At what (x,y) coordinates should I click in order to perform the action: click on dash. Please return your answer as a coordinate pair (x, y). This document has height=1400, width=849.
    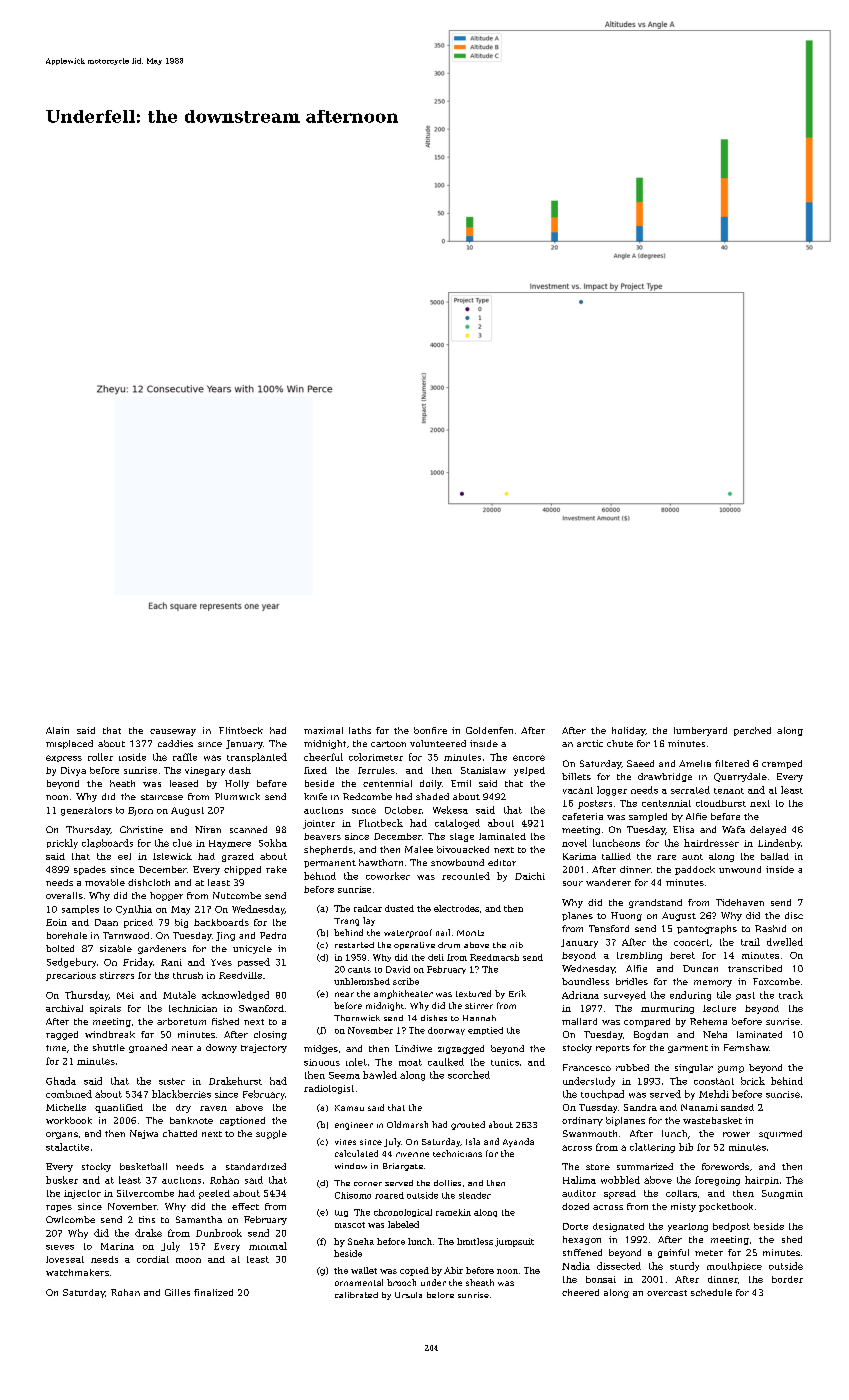
    Looking at the image, I should click on (240, 770).
